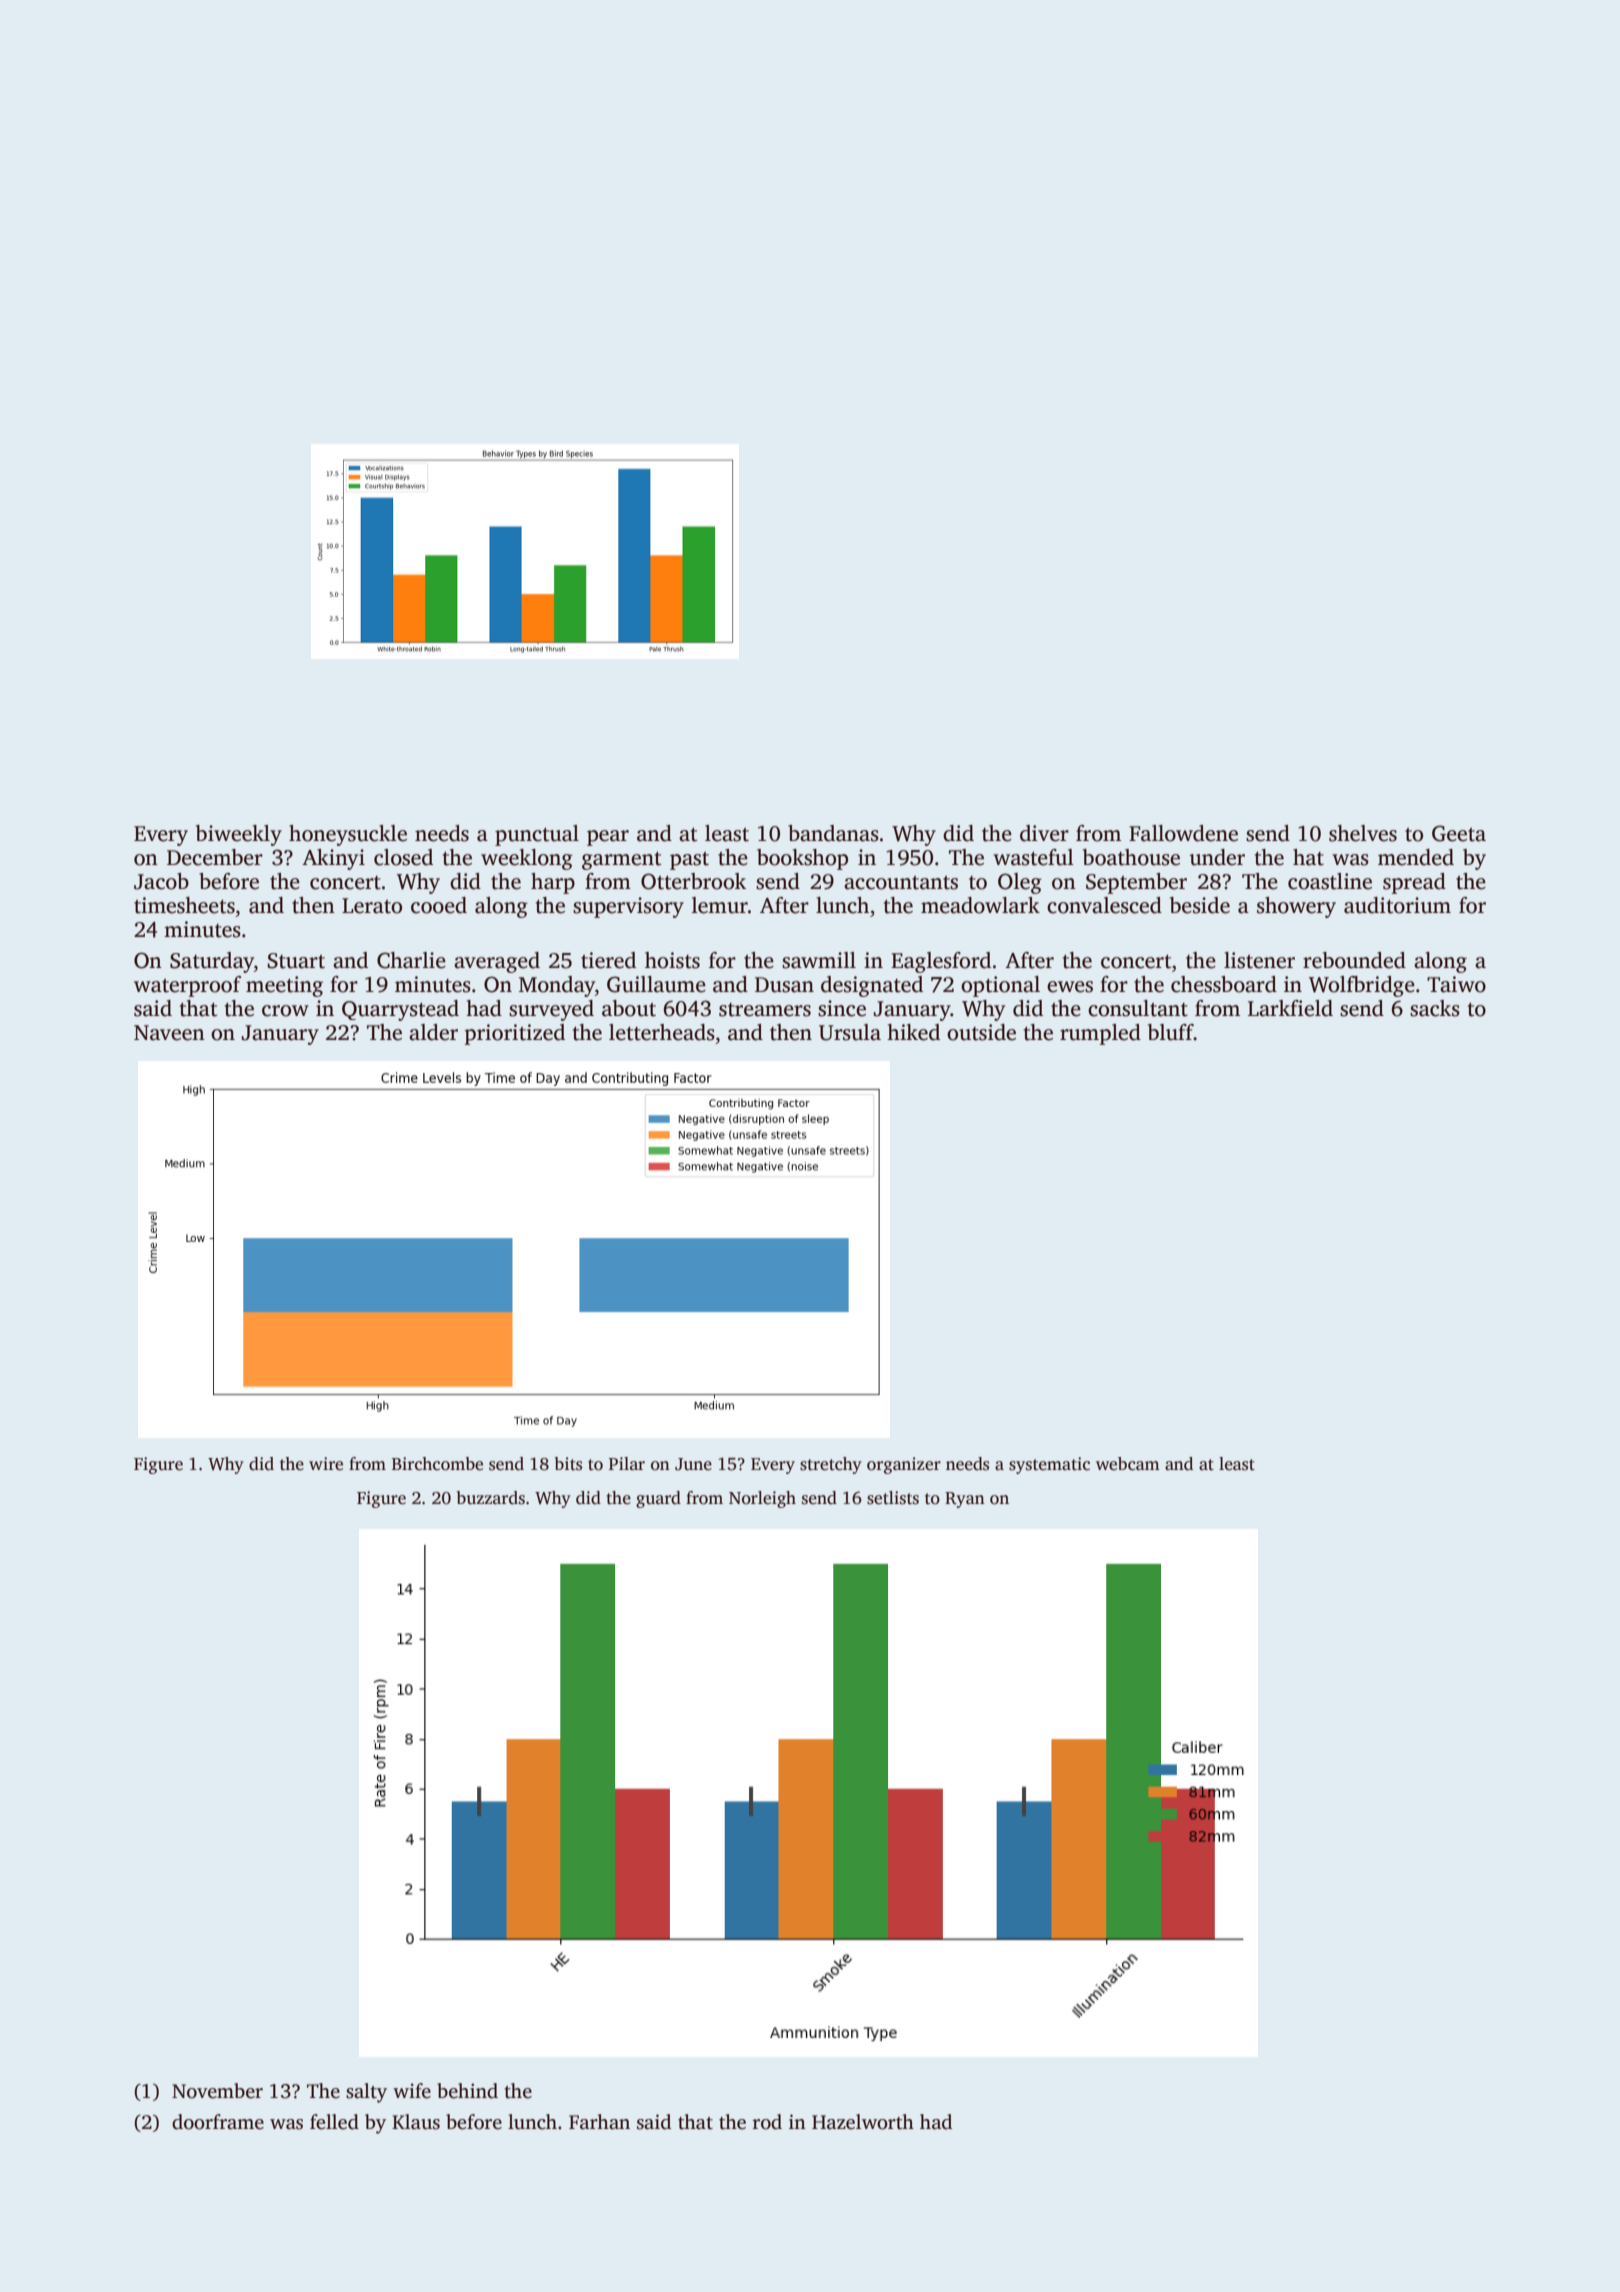  I want to click on felled, so click(334, 2122).
